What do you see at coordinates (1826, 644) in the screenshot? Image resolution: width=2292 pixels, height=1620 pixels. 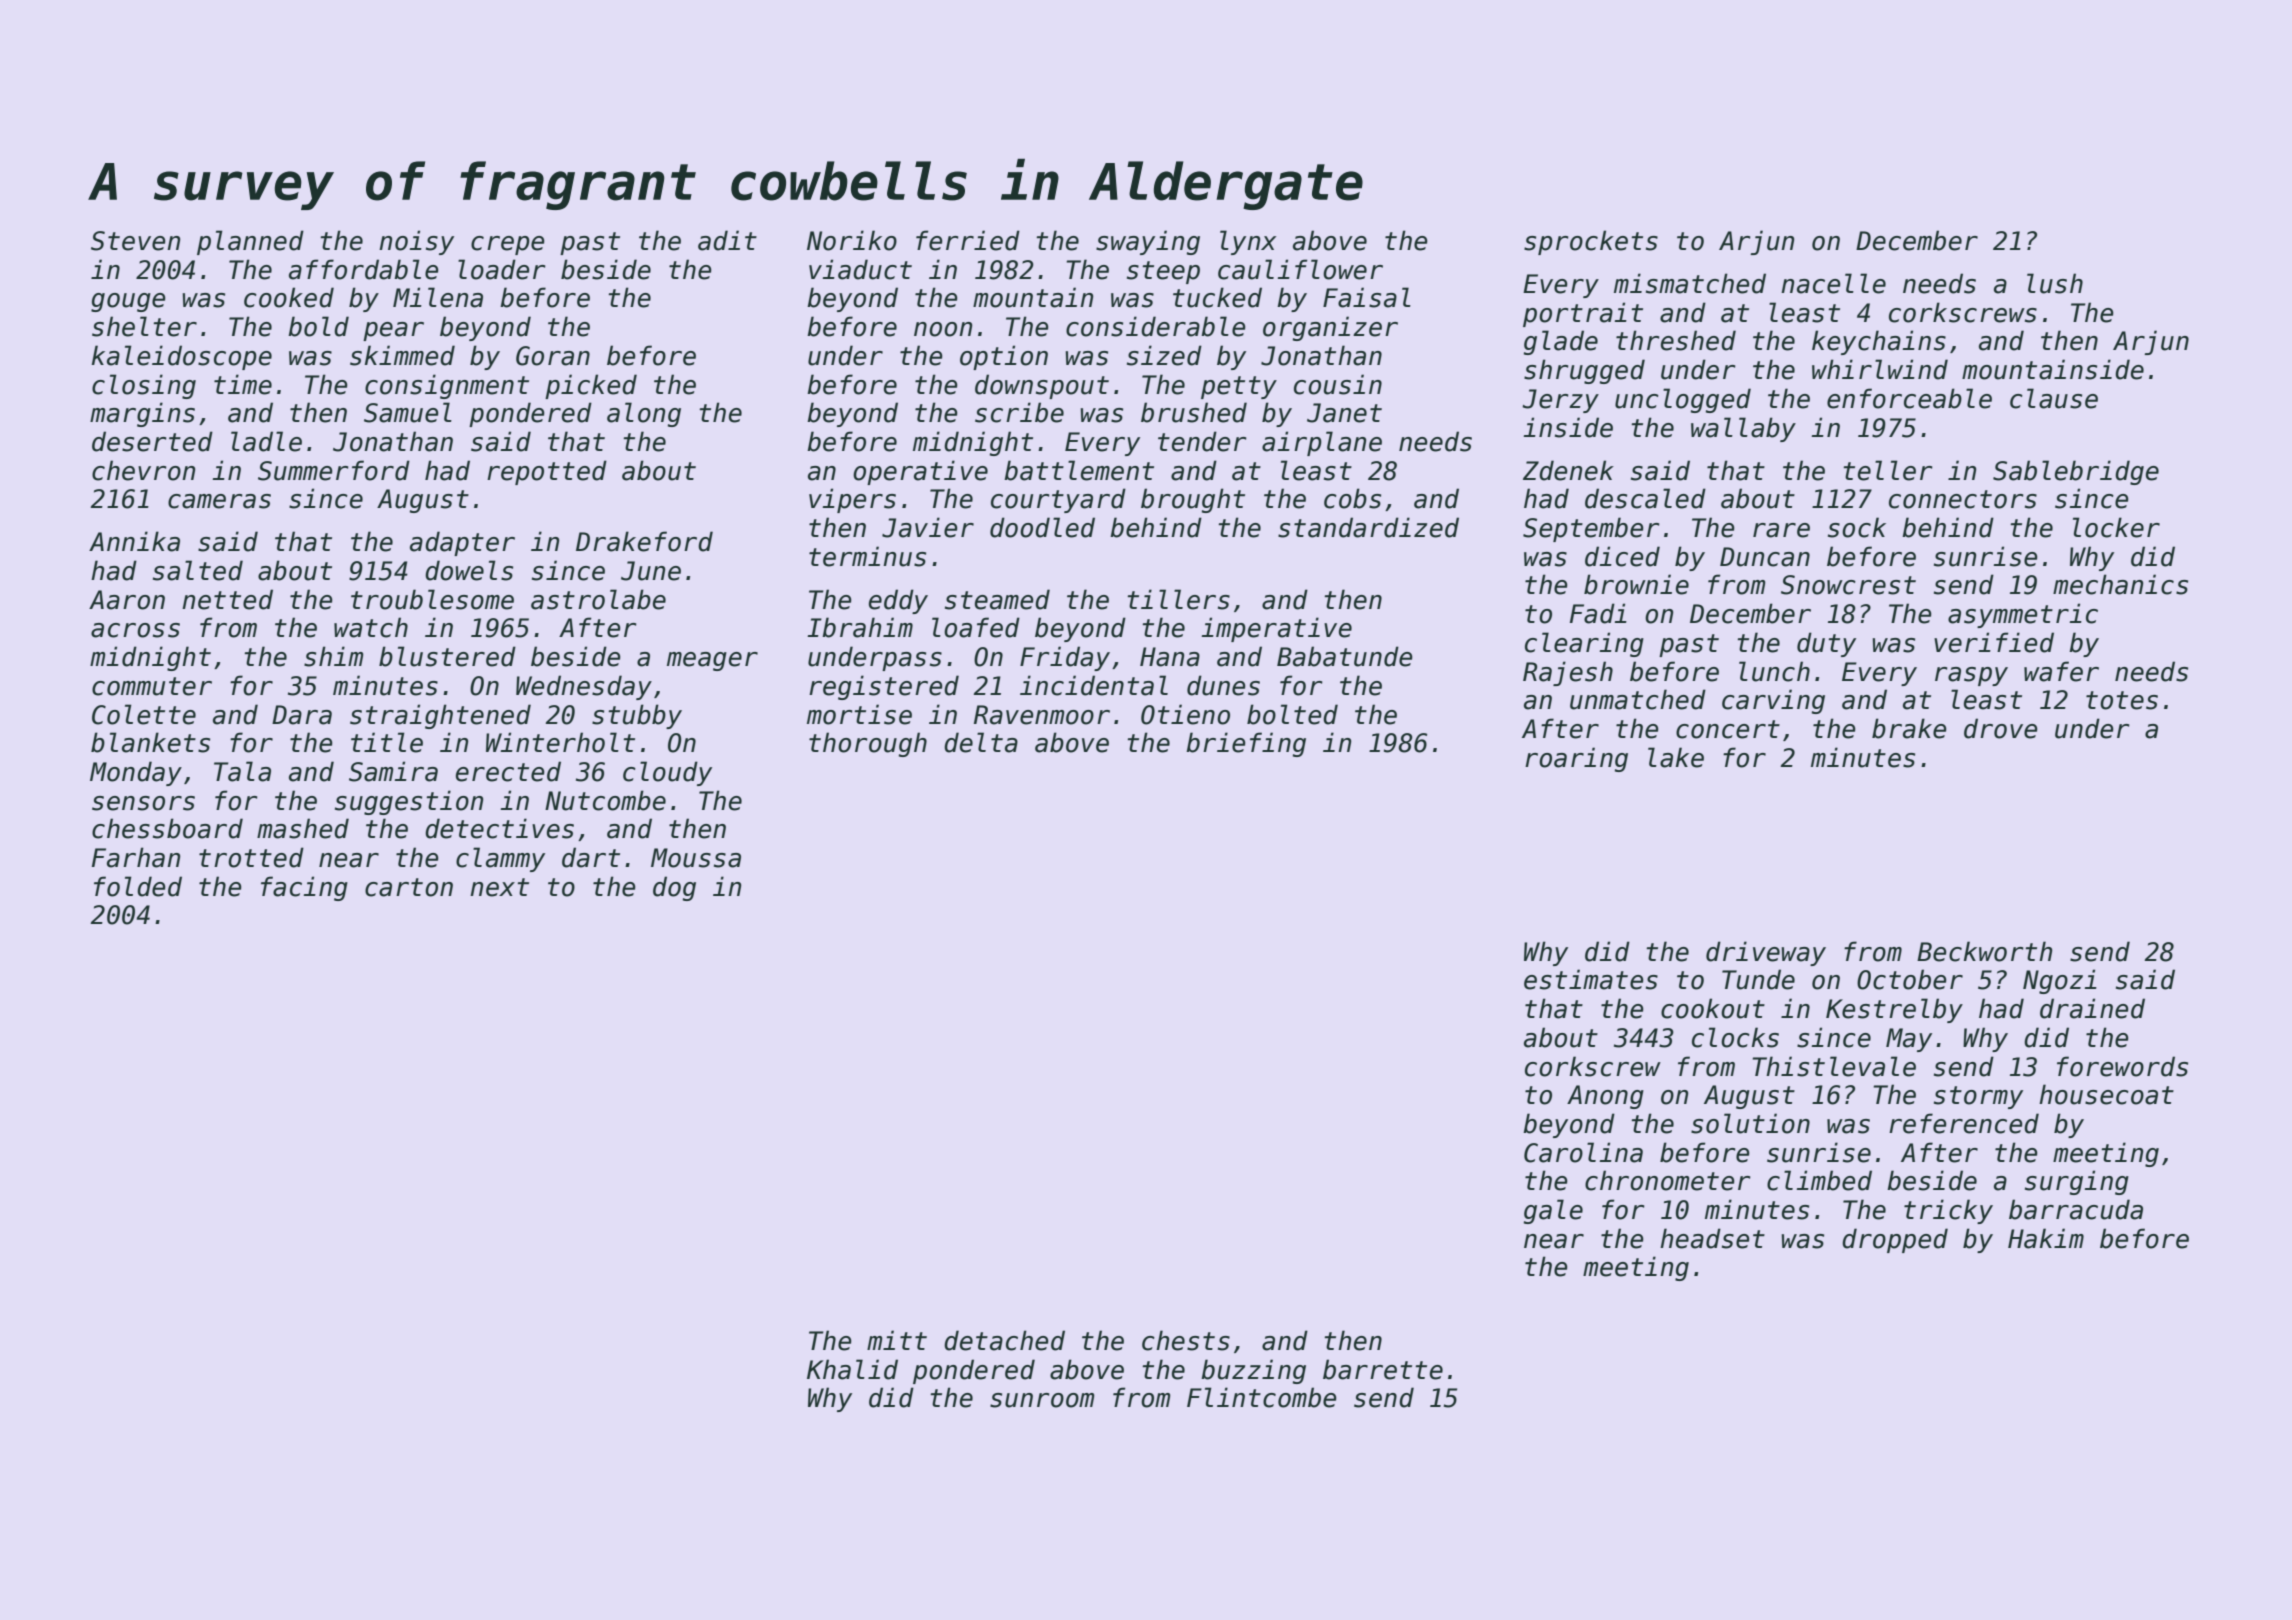 I see `duty` at bounding box center [1826, 644].
